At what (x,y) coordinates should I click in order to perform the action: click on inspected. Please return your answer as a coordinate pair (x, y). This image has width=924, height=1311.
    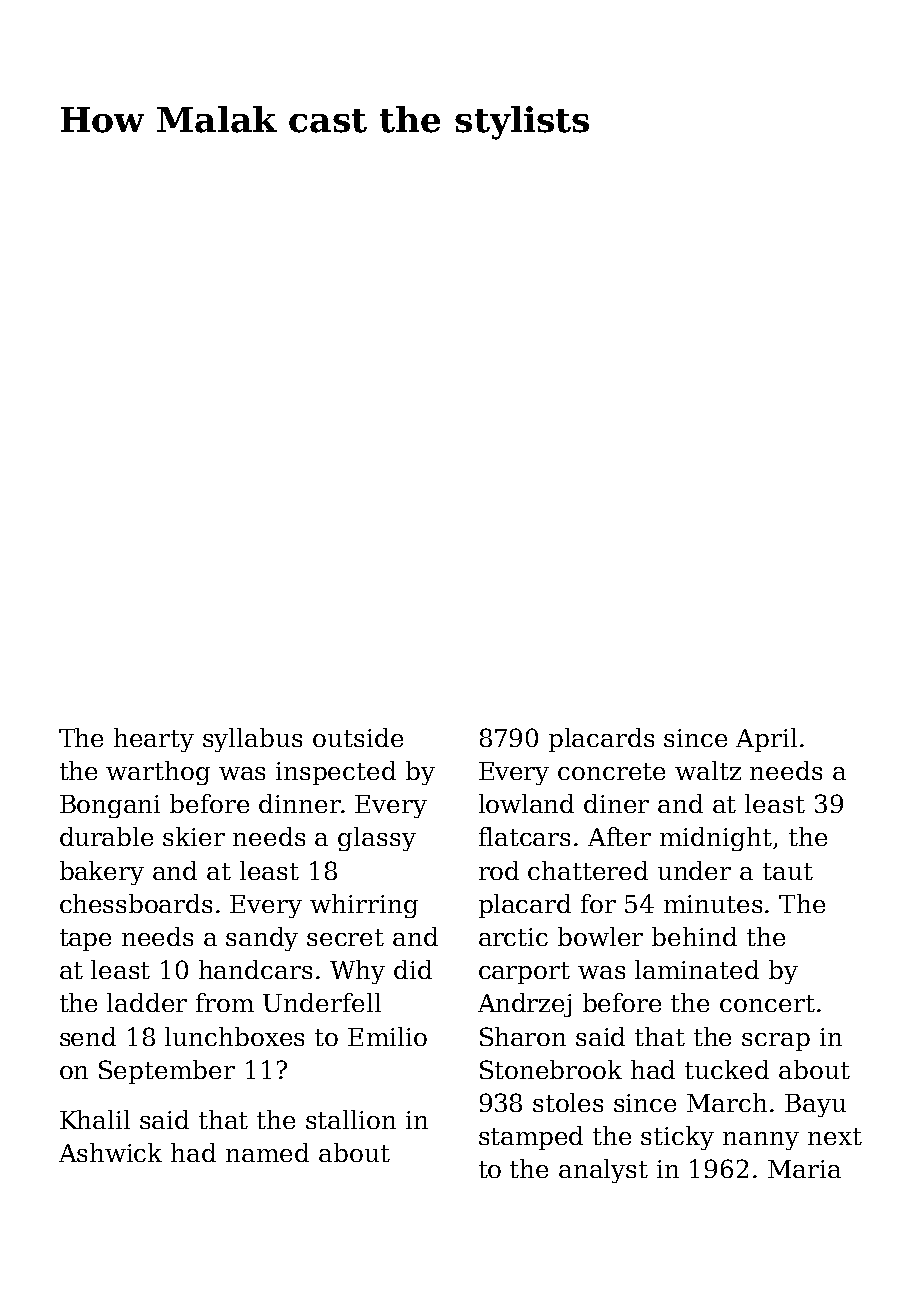
    Looking at the image, I should click on (336, 773).
